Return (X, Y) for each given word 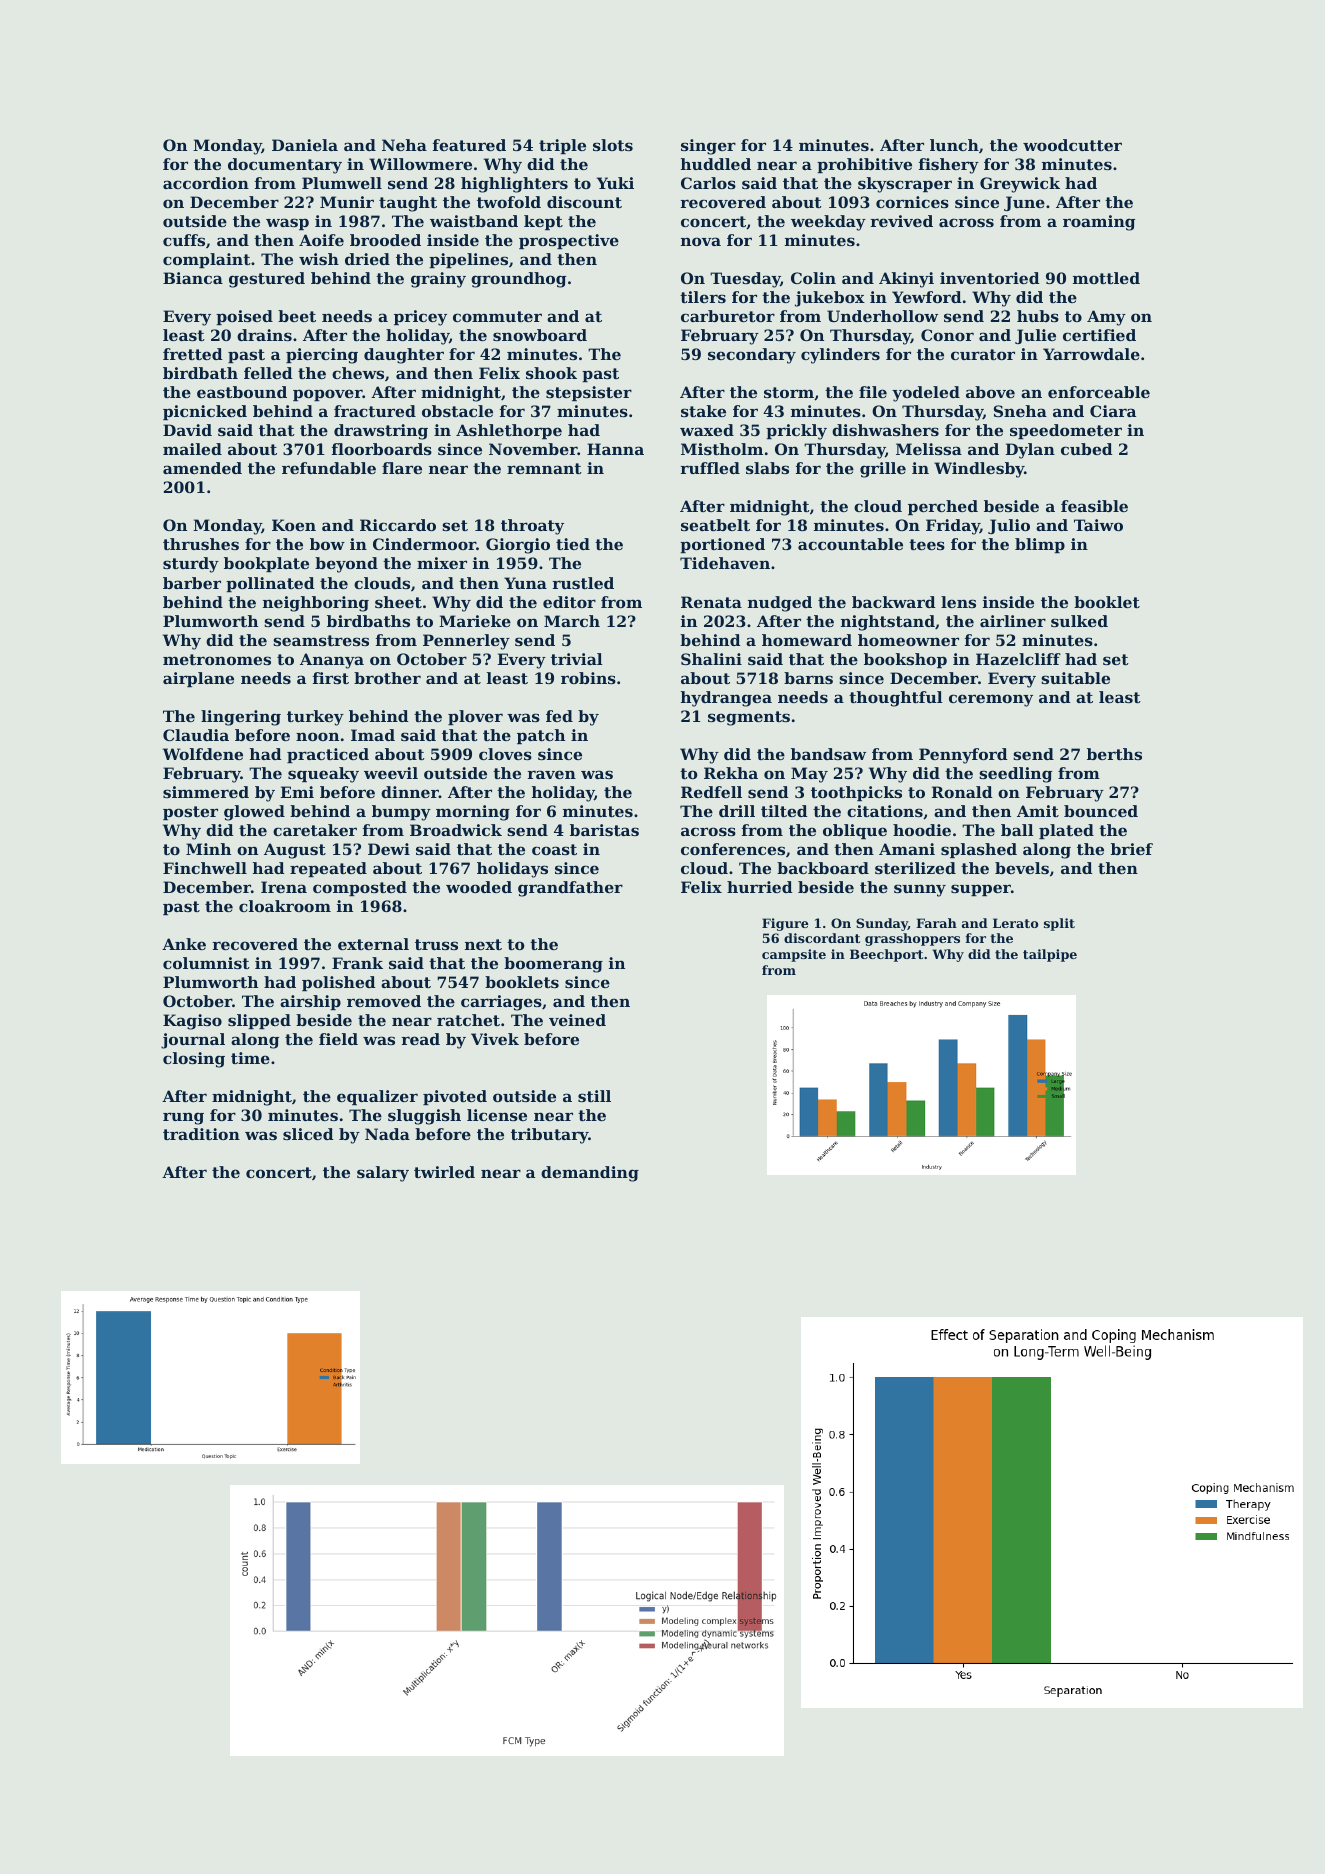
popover (328, 395)
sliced (308, 1134)
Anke (184, 944)
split (1059, 924)
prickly (796, 432)
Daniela (305, 145)
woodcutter (1072, 145)
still (594, 1096)
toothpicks (856, 793)
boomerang (553, 965)
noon (317, 736)
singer (708, 147)
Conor (947, 335)
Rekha (731, 773)
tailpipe (1050, 955)
